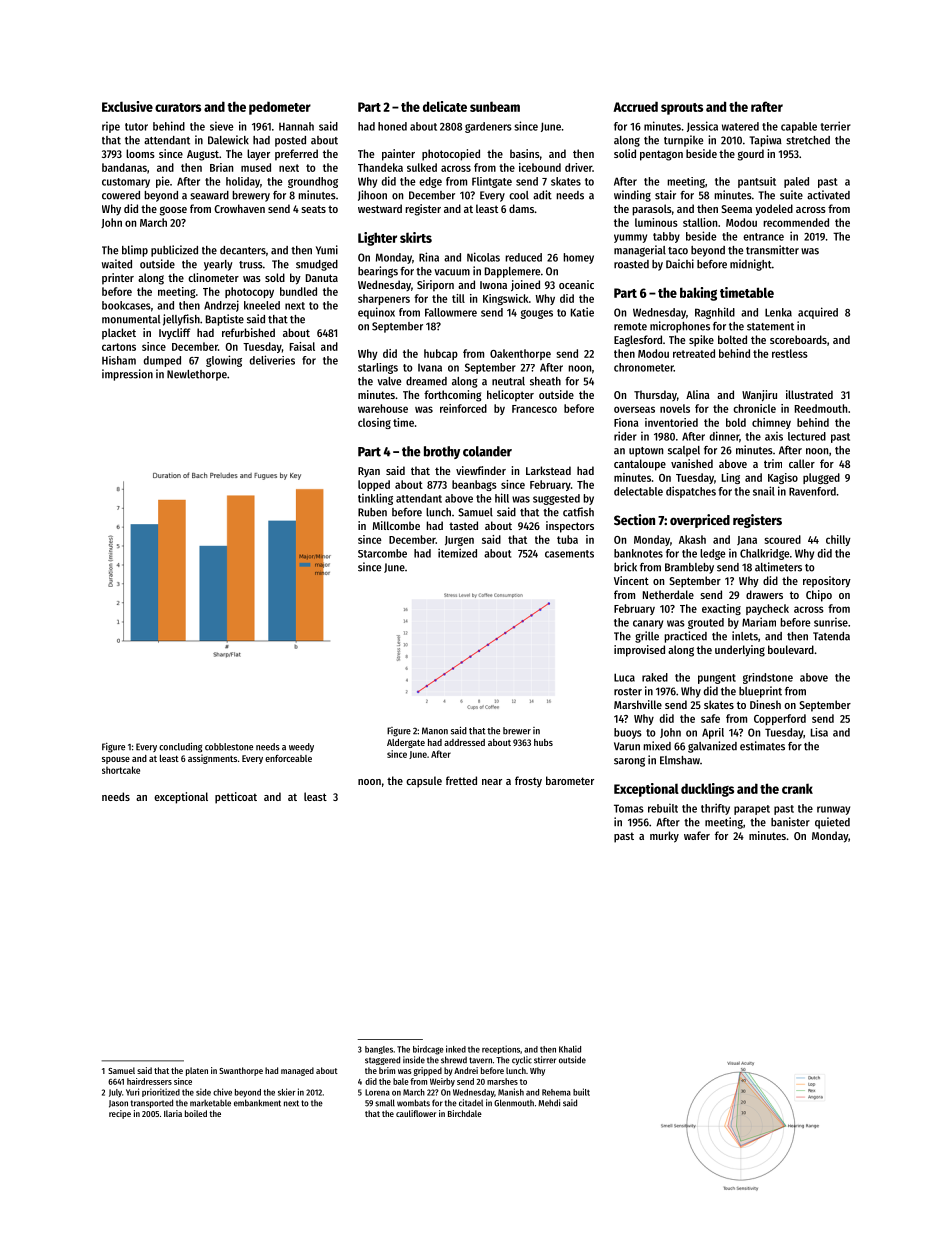 This screenshot has width=952, height=1233. Describe the element at coordinates (771, 423) in the screenshot. I see `chimney` at that location.
